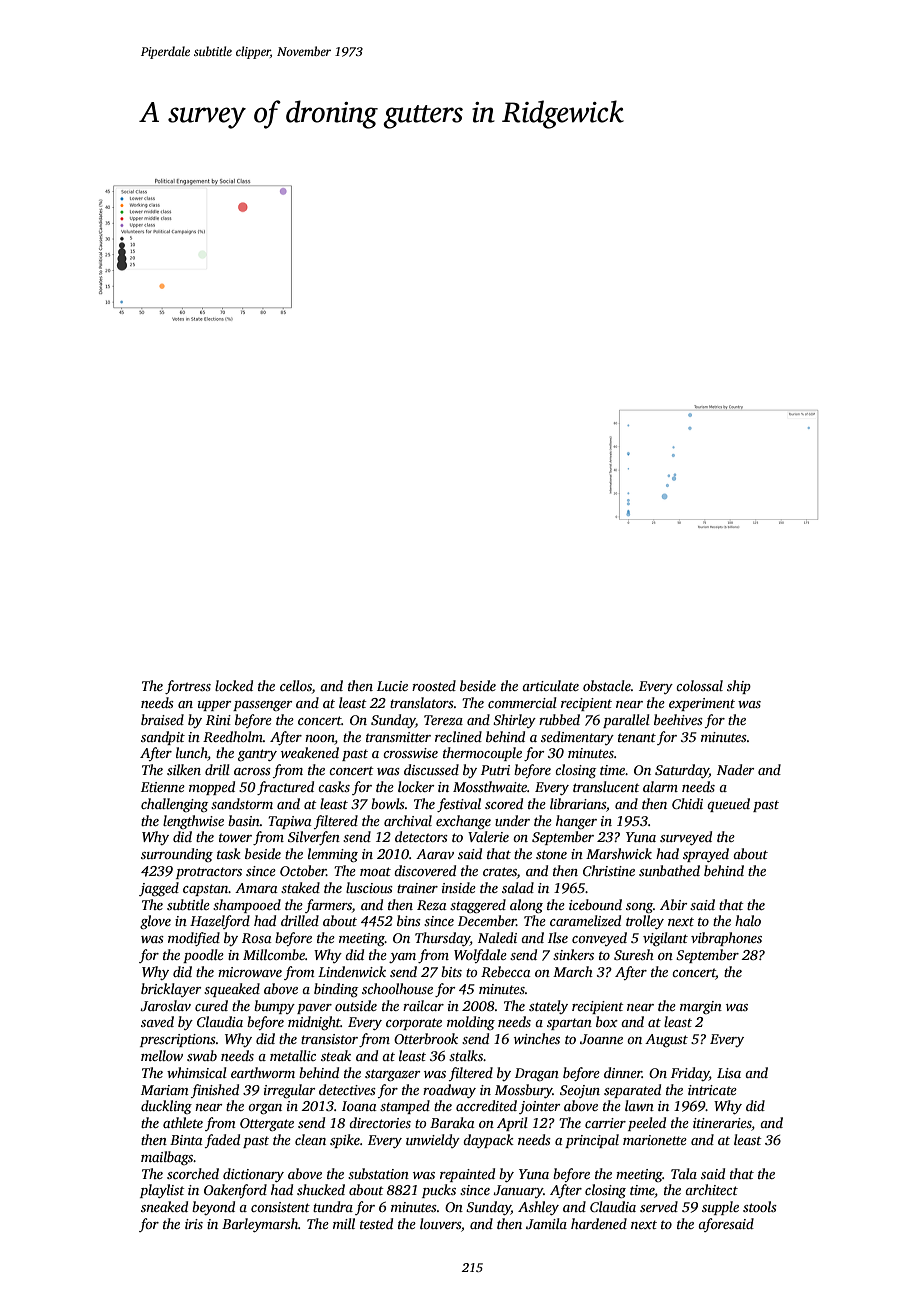 This document has height=1314, width=924. What do you see at coordinates (260, 1225) in the document?
I see `Barleymarsh` at bounding box center [260, 1225].
